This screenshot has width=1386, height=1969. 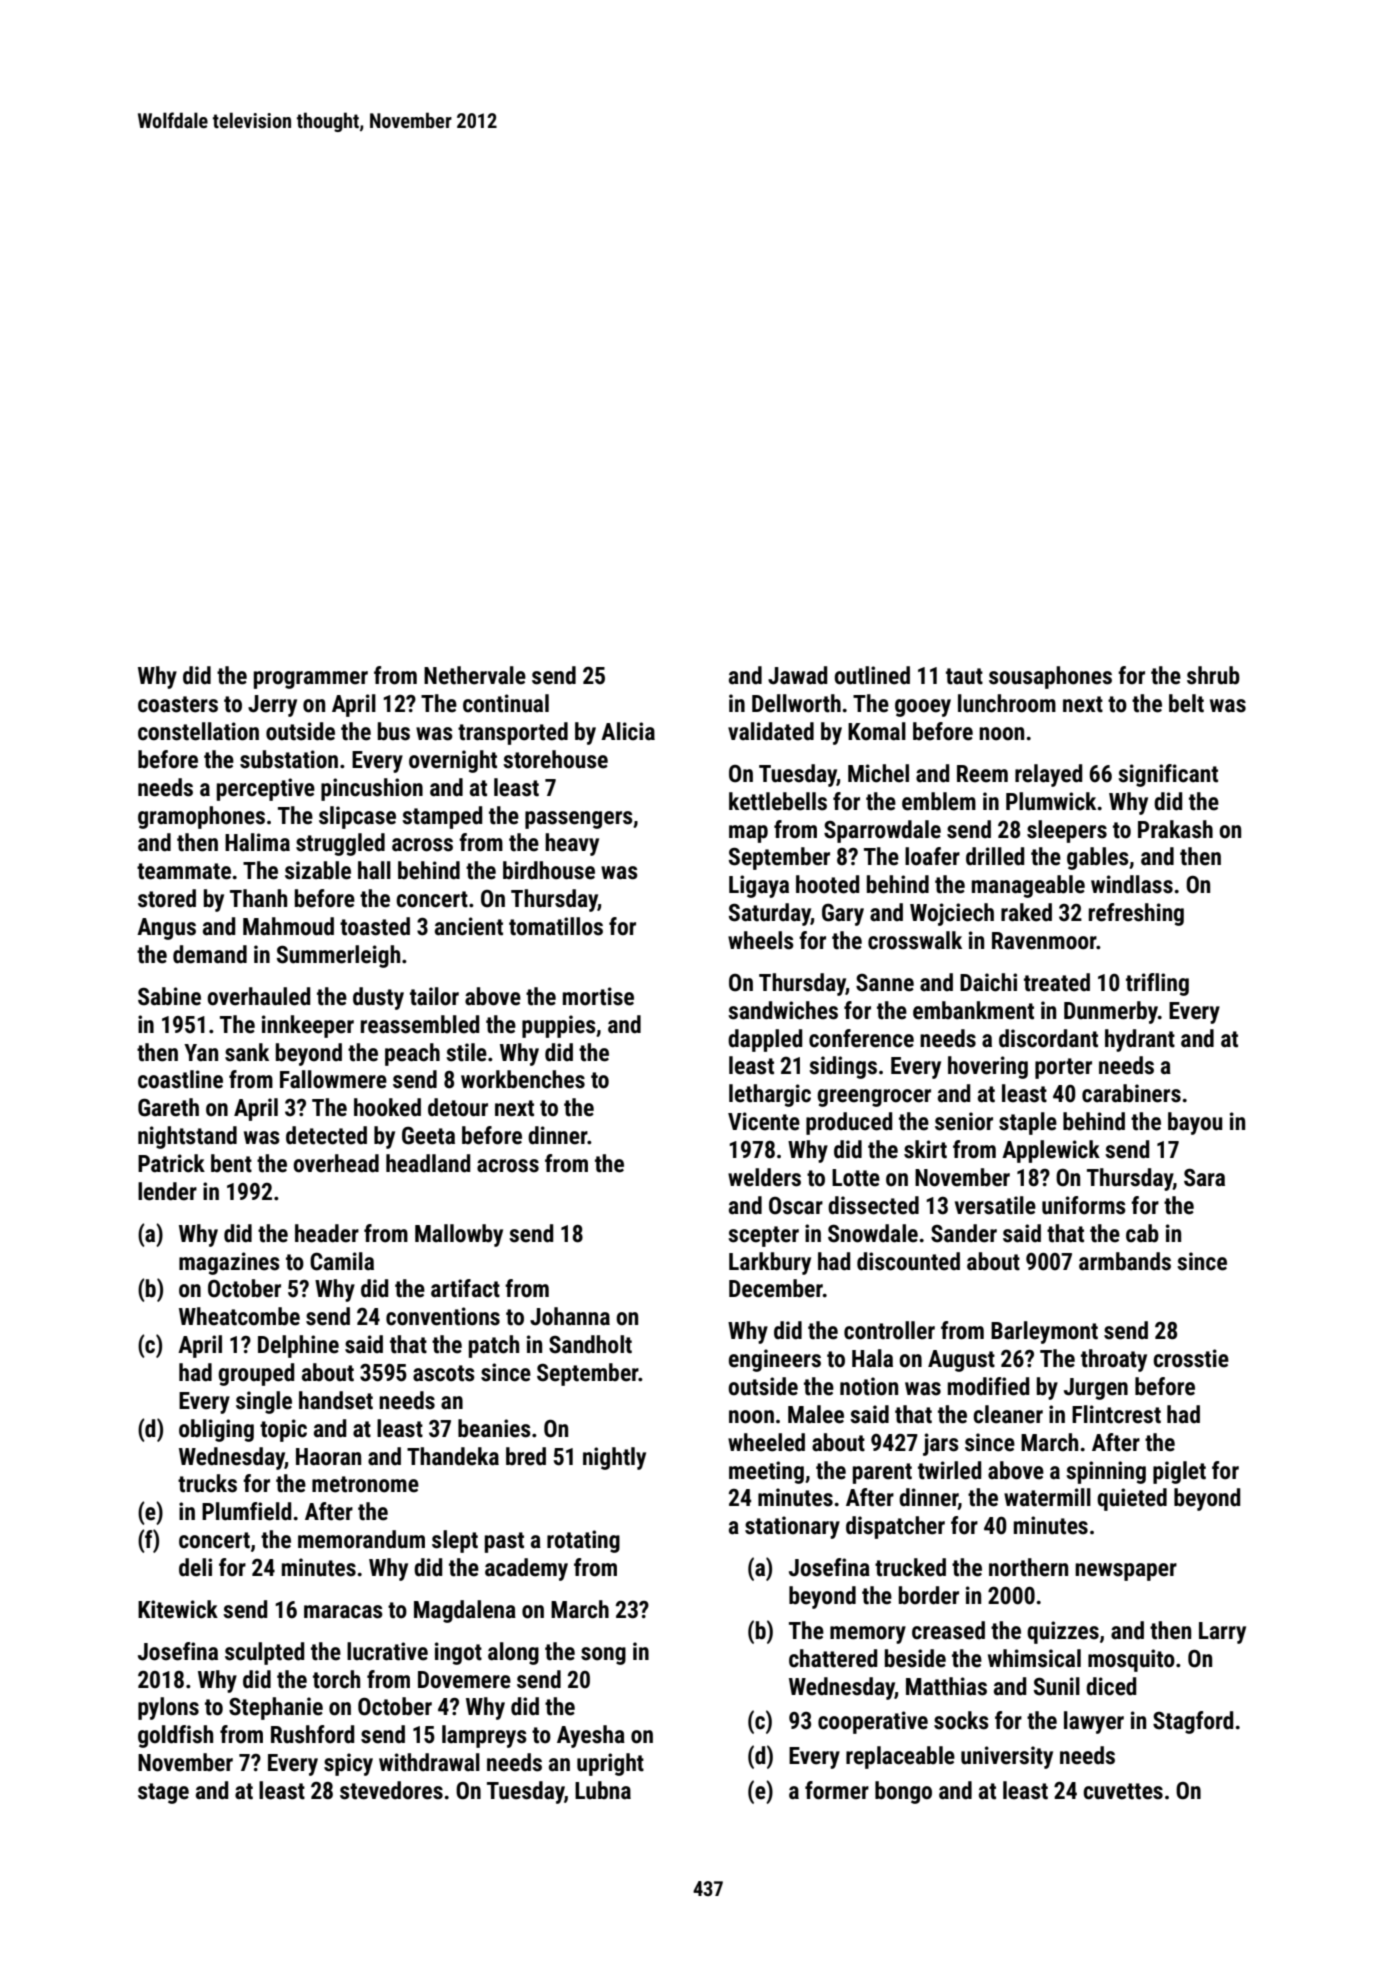 I want to click on birdhouse, so click(x=549, y=870).
